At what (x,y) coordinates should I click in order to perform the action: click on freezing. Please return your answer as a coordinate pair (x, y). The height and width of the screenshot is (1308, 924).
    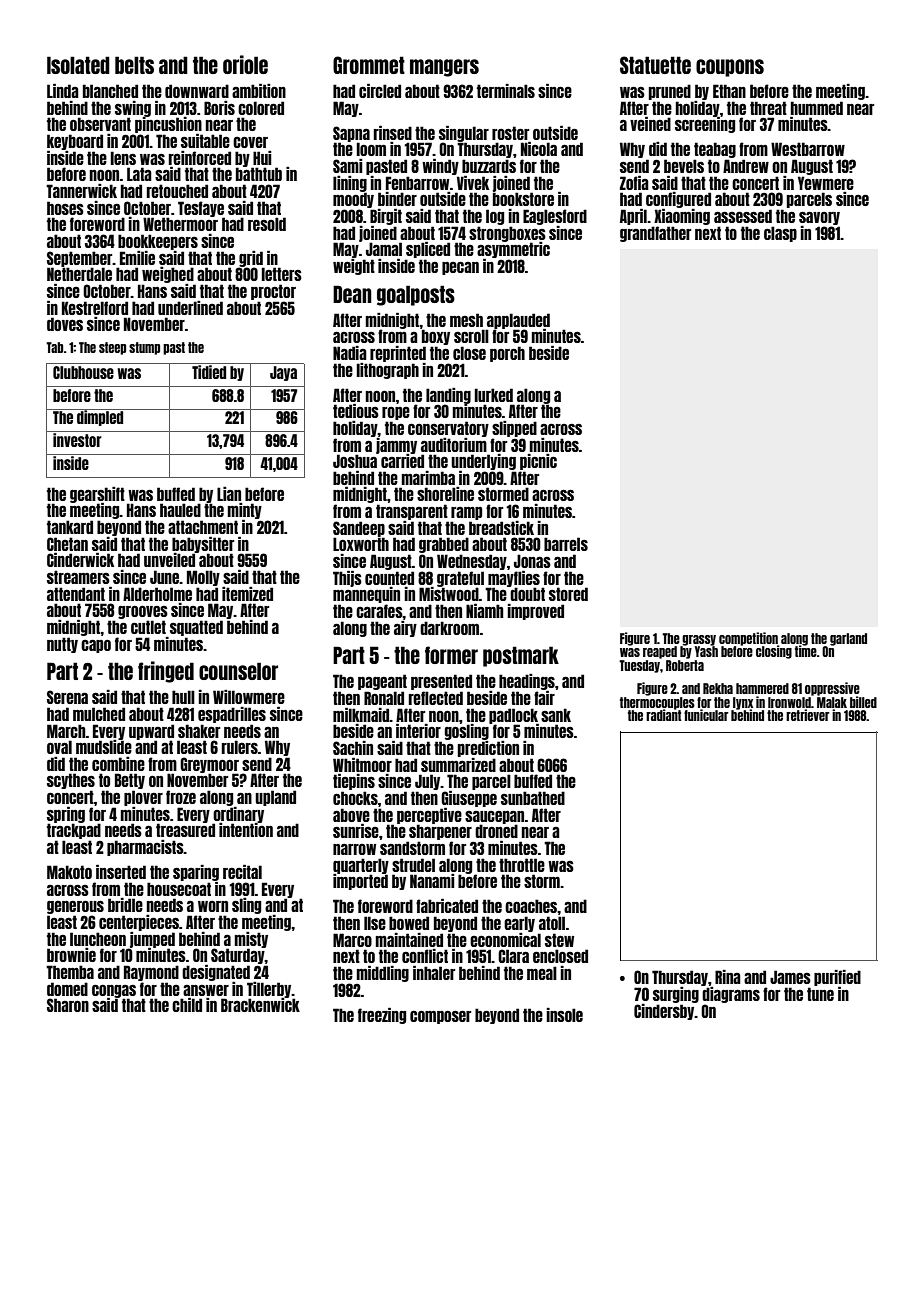
    Looking at the image, I should click on (382, 1016).
